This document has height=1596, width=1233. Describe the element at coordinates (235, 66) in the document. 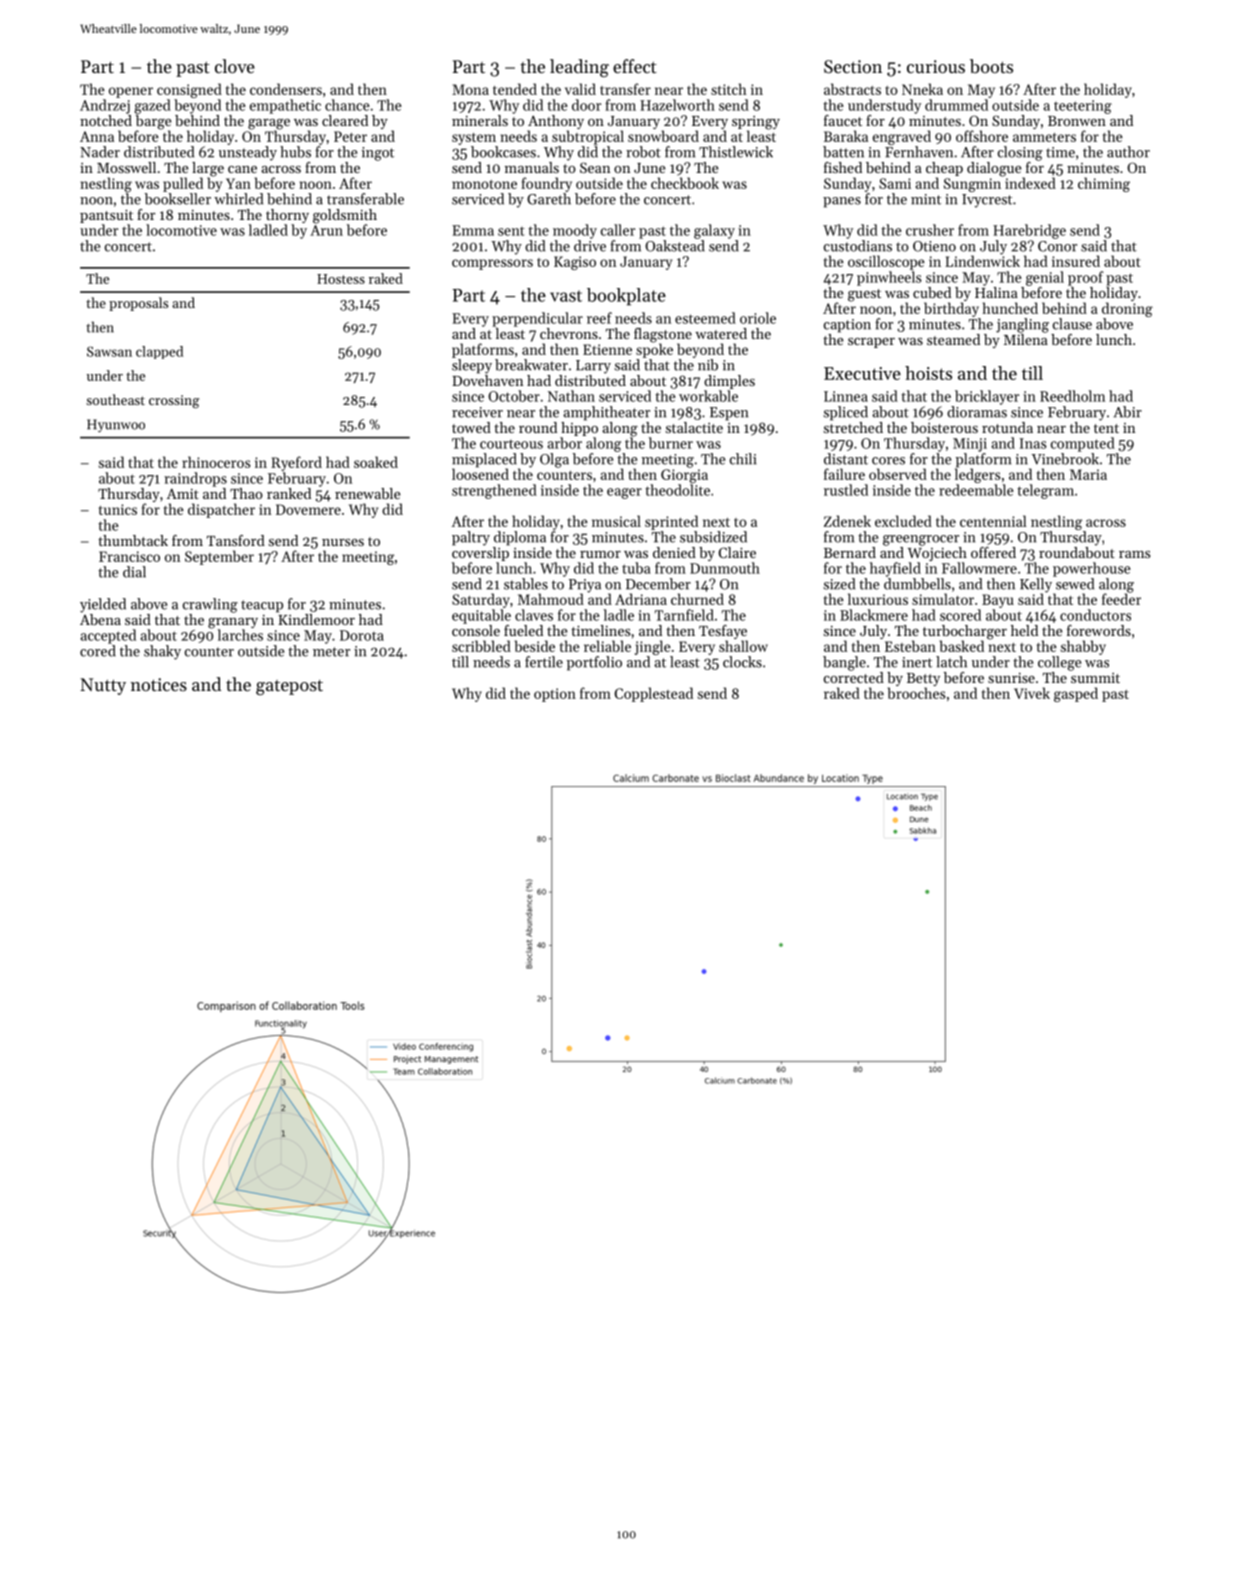

I see `clove` at that location.
